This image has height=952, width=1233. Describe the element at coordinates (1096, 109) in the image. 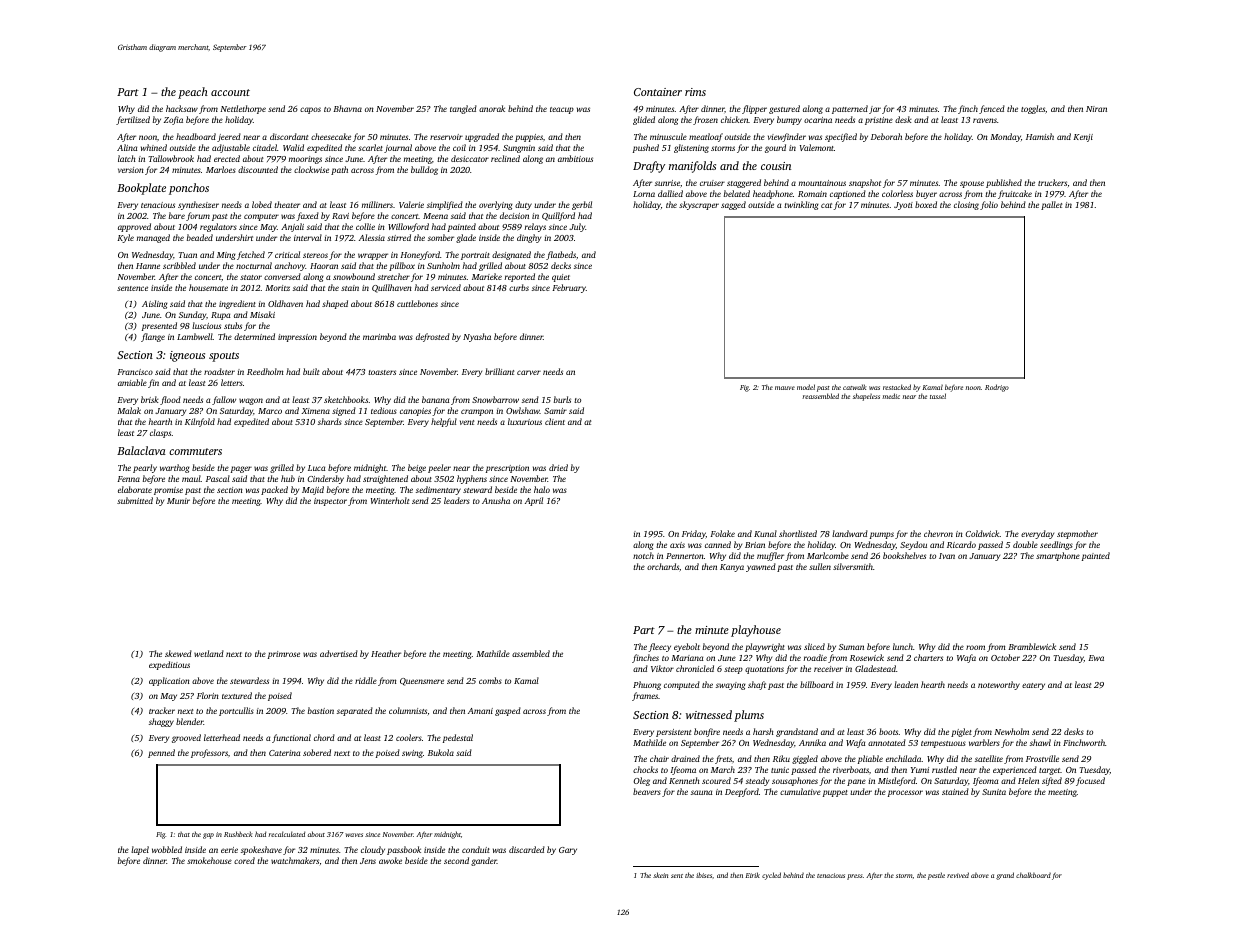

I see `Niran` at that location.
